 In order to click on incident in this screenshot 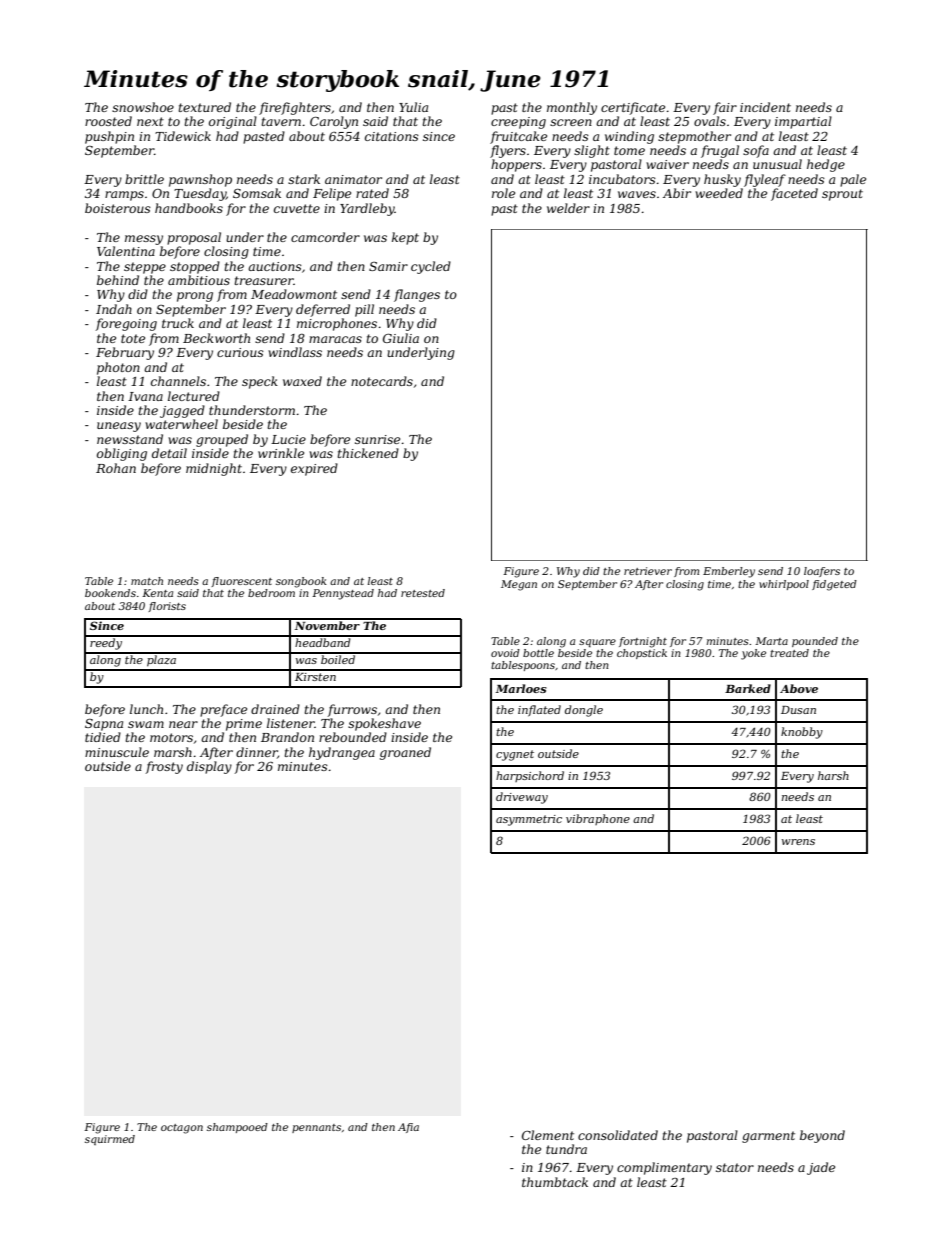, I will do `click(765, 107)`.
